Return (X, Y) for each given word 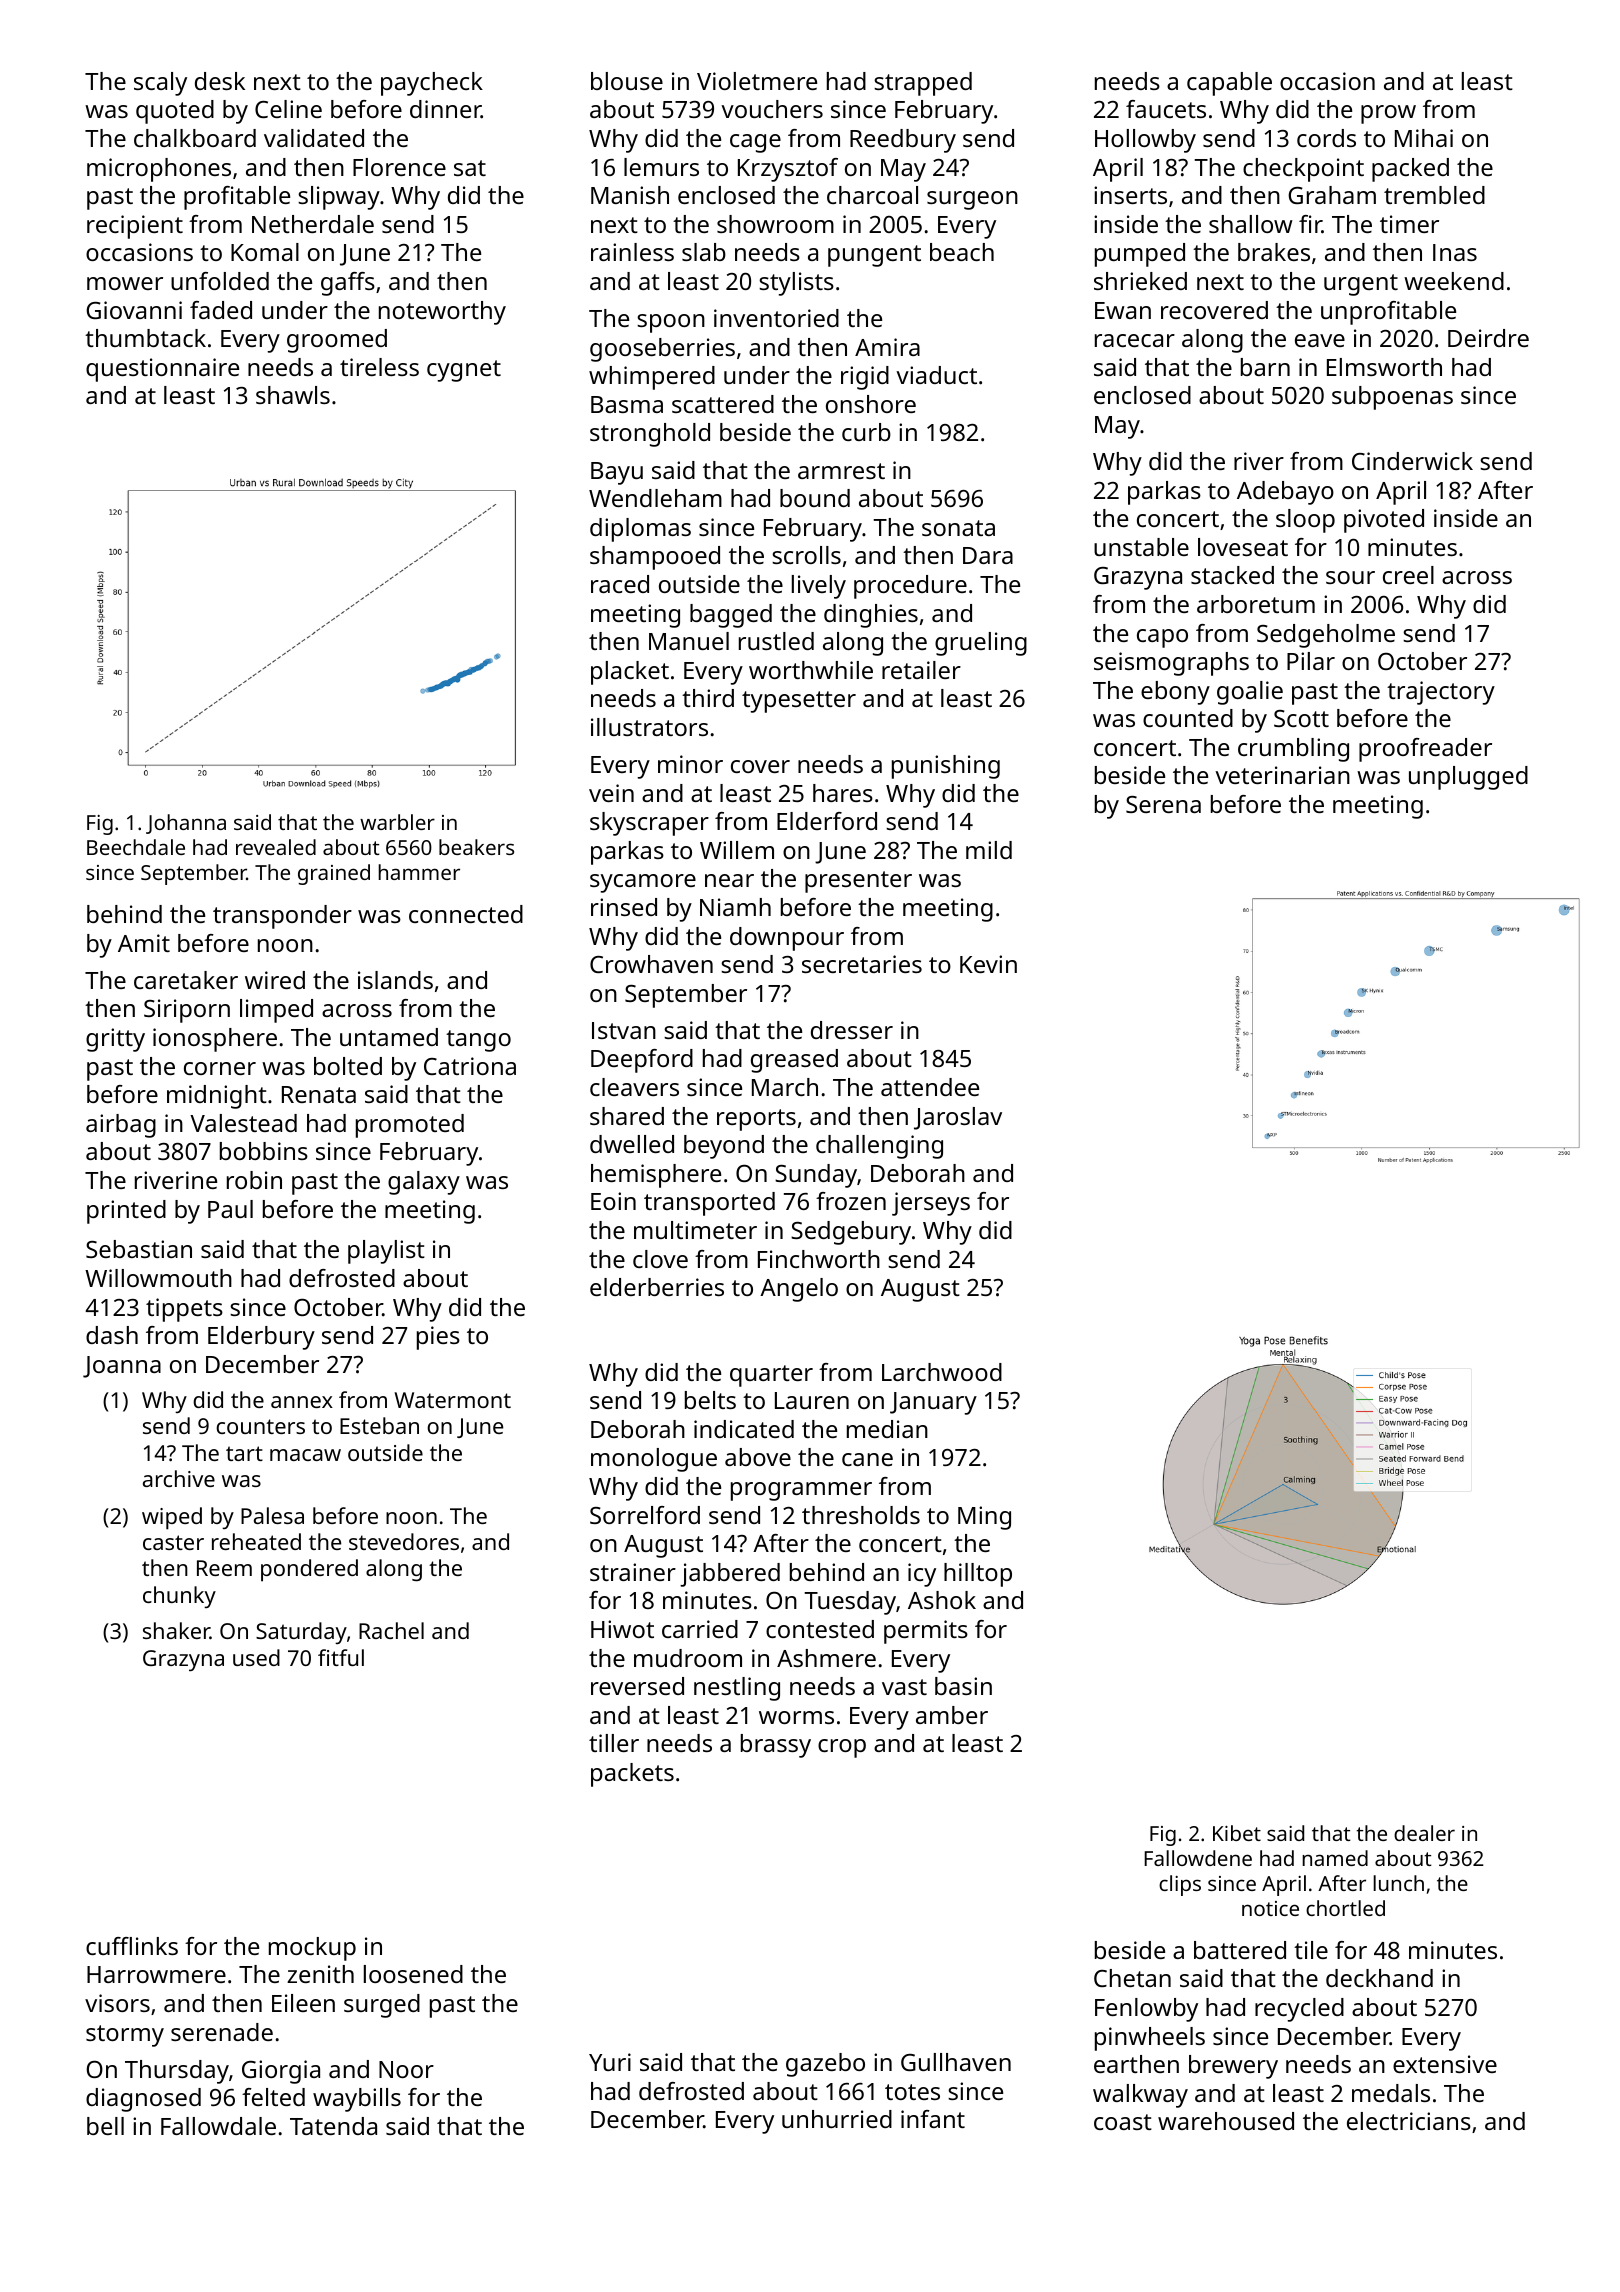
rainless (632, 252)
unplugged (1468, 778)
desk (220, 81)
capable (1229, 84)
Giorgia (281, 2072)
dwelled (632, 1144)
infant (933, 2119)
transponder (282, 917)
